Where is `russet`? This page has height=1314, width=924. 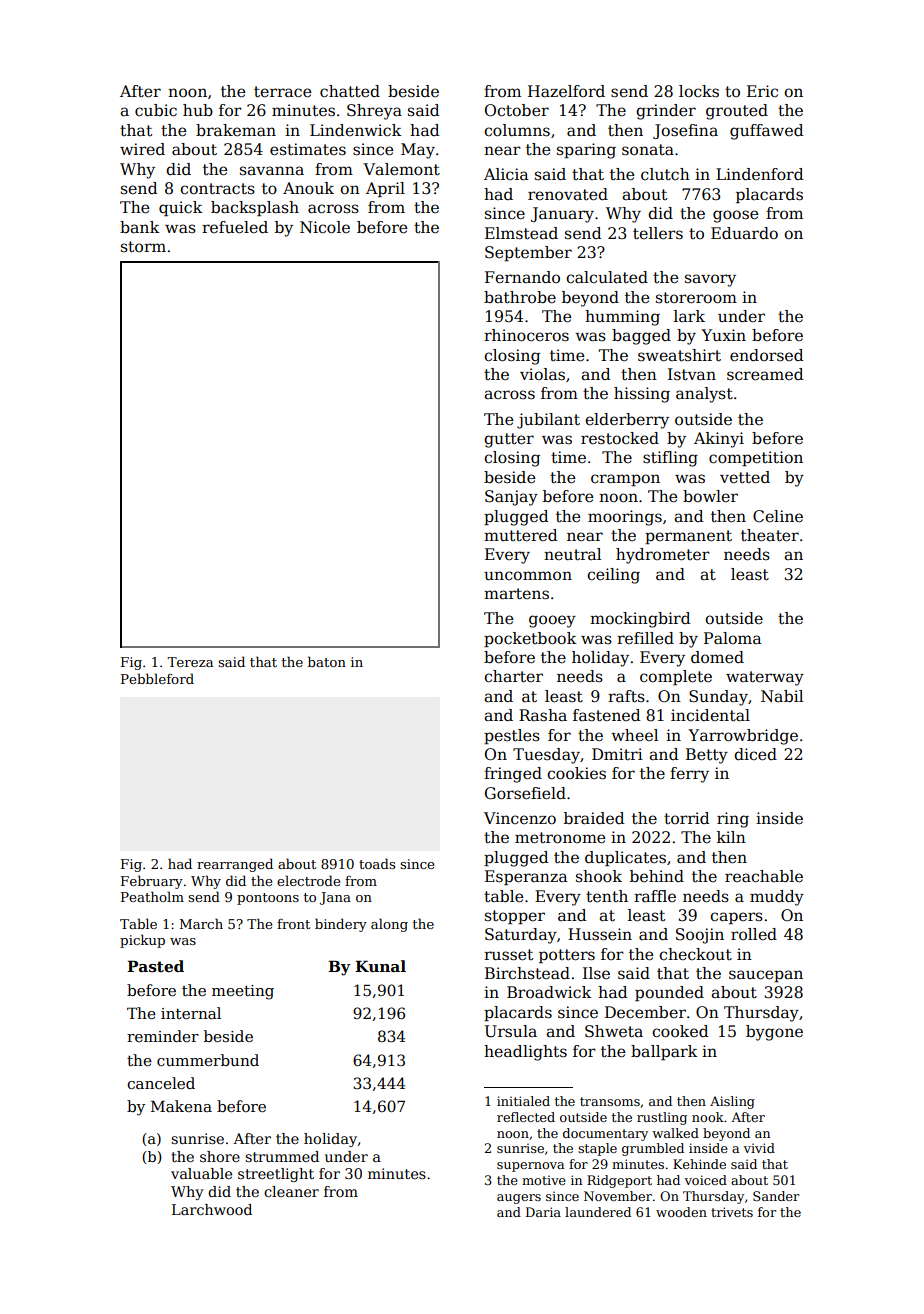
russet is located at coordinates (508, 955).
